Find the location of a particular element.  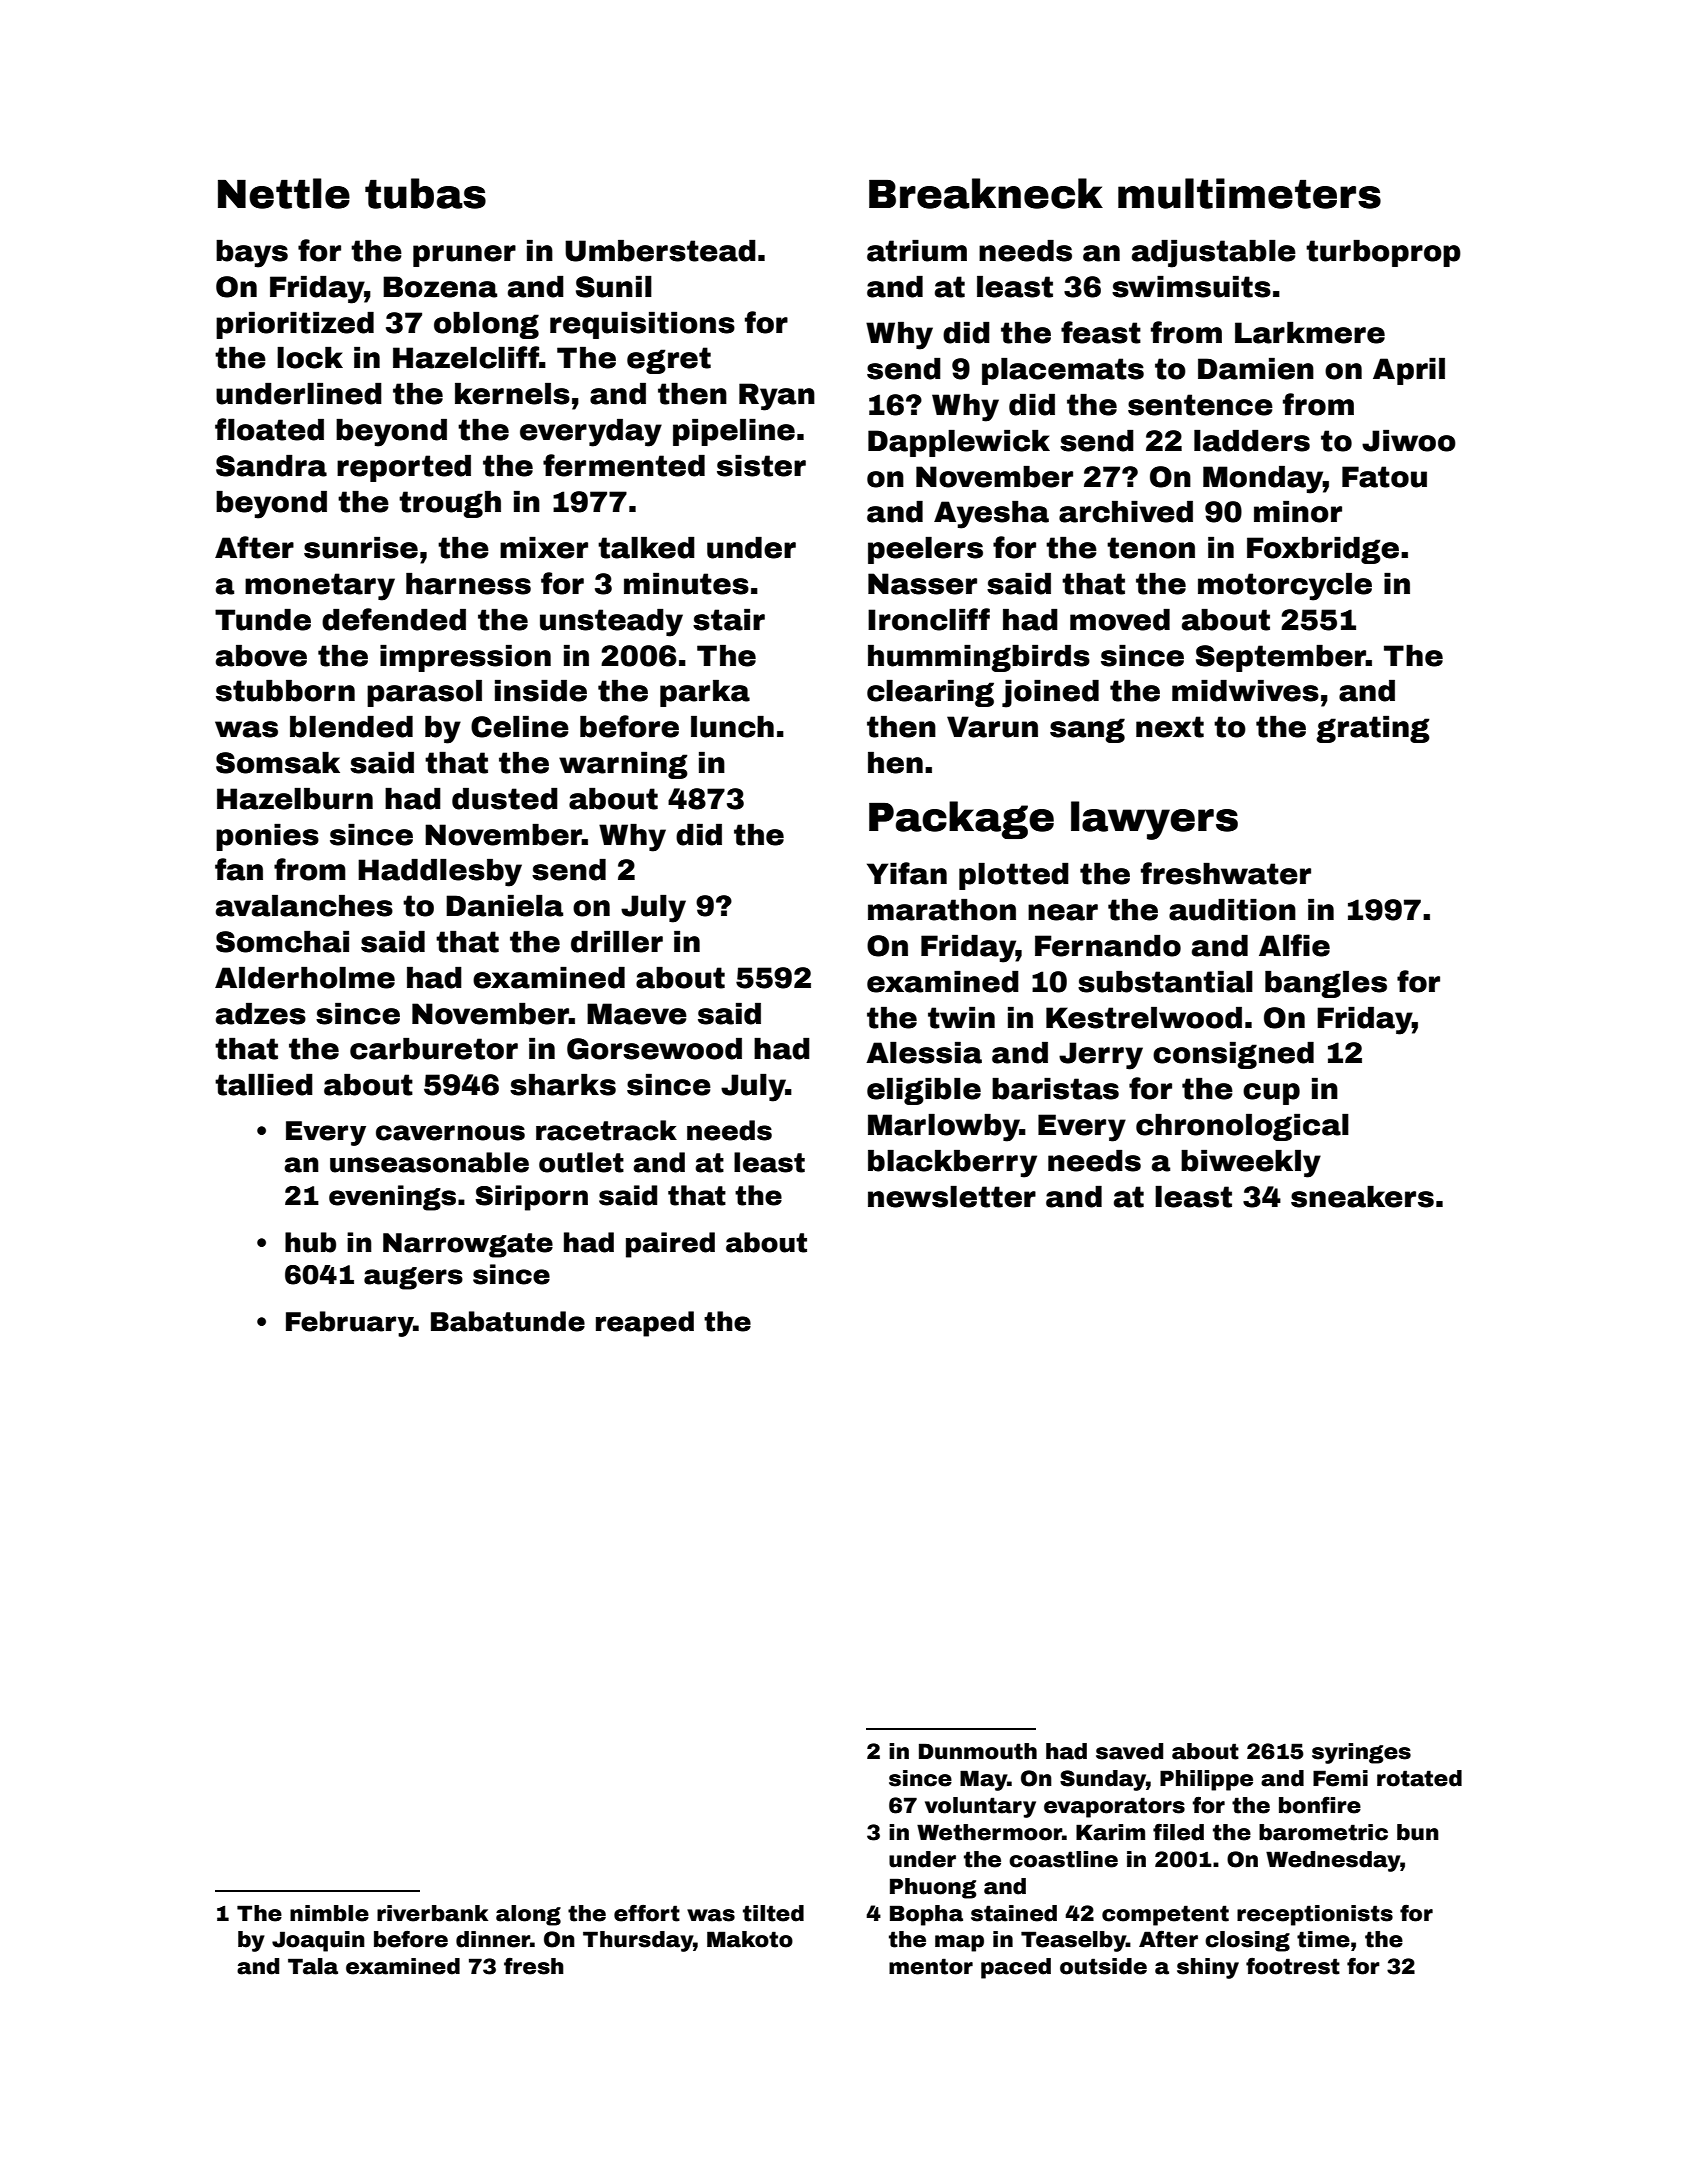

sneakers is located at coordinates (1362, 1197).
